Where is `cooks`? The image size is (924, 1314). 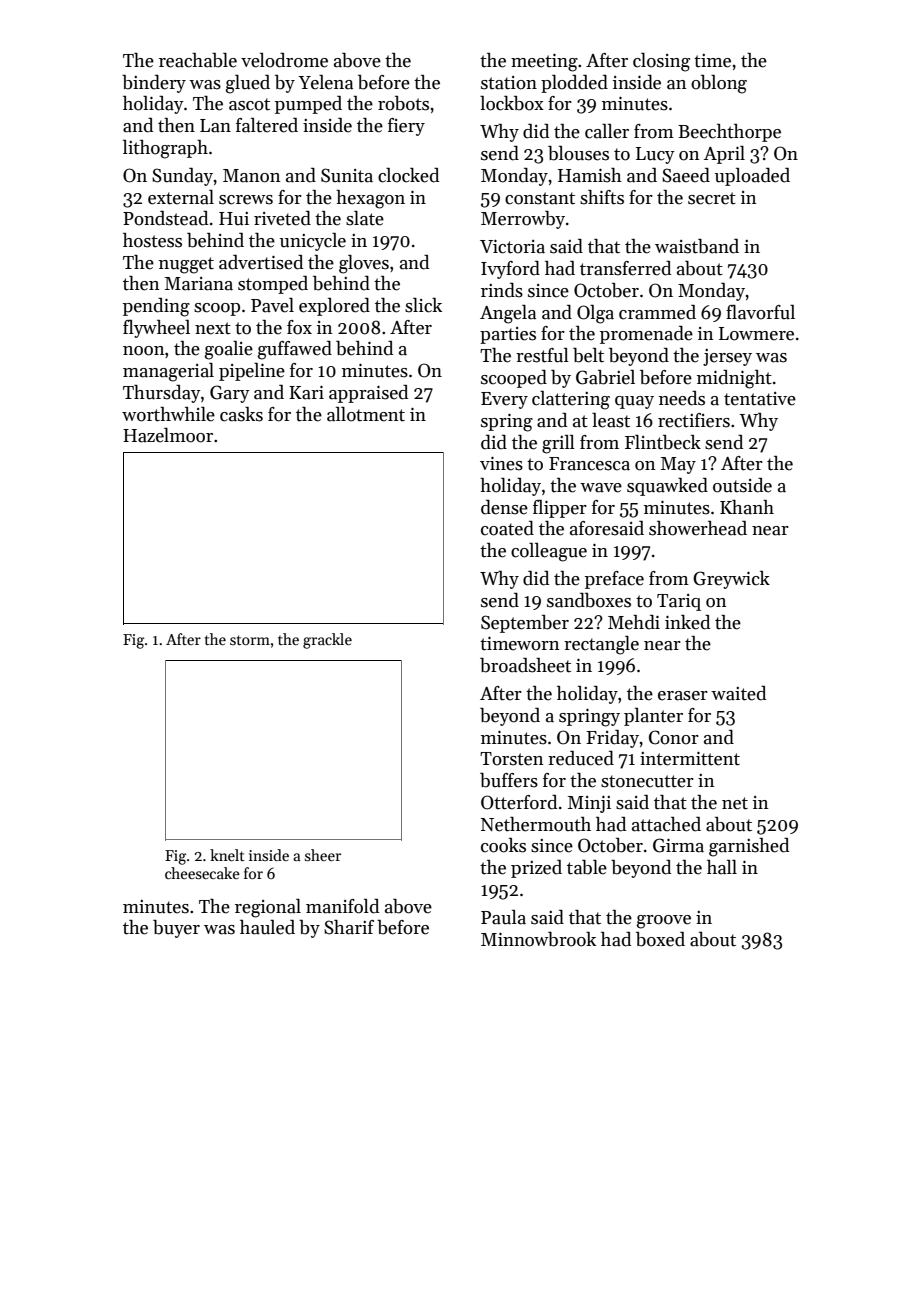 cooks is located at coordinates (503, 845).
